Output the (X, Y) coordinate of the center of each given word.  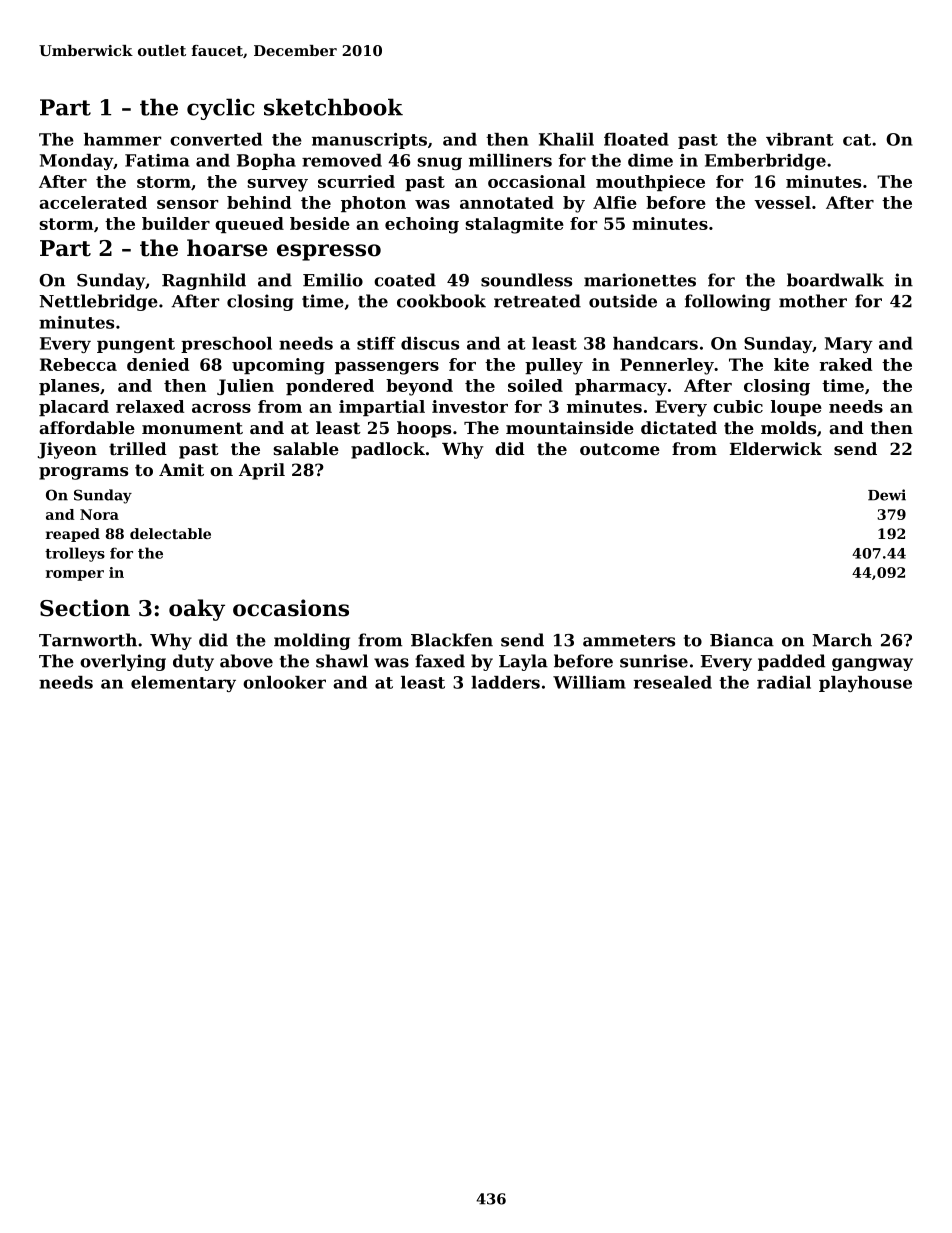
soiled (535, 385)
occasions (291, 608)
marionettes (640, 280)
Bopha (266, 162)
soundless (526, 280)
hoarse (227, 248)
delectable (170, 533)
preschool (226, 345)
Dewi (887, 495)
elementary (183, 684)
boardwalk (835, 280)
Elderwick (776, 448)
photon (373, 204)
